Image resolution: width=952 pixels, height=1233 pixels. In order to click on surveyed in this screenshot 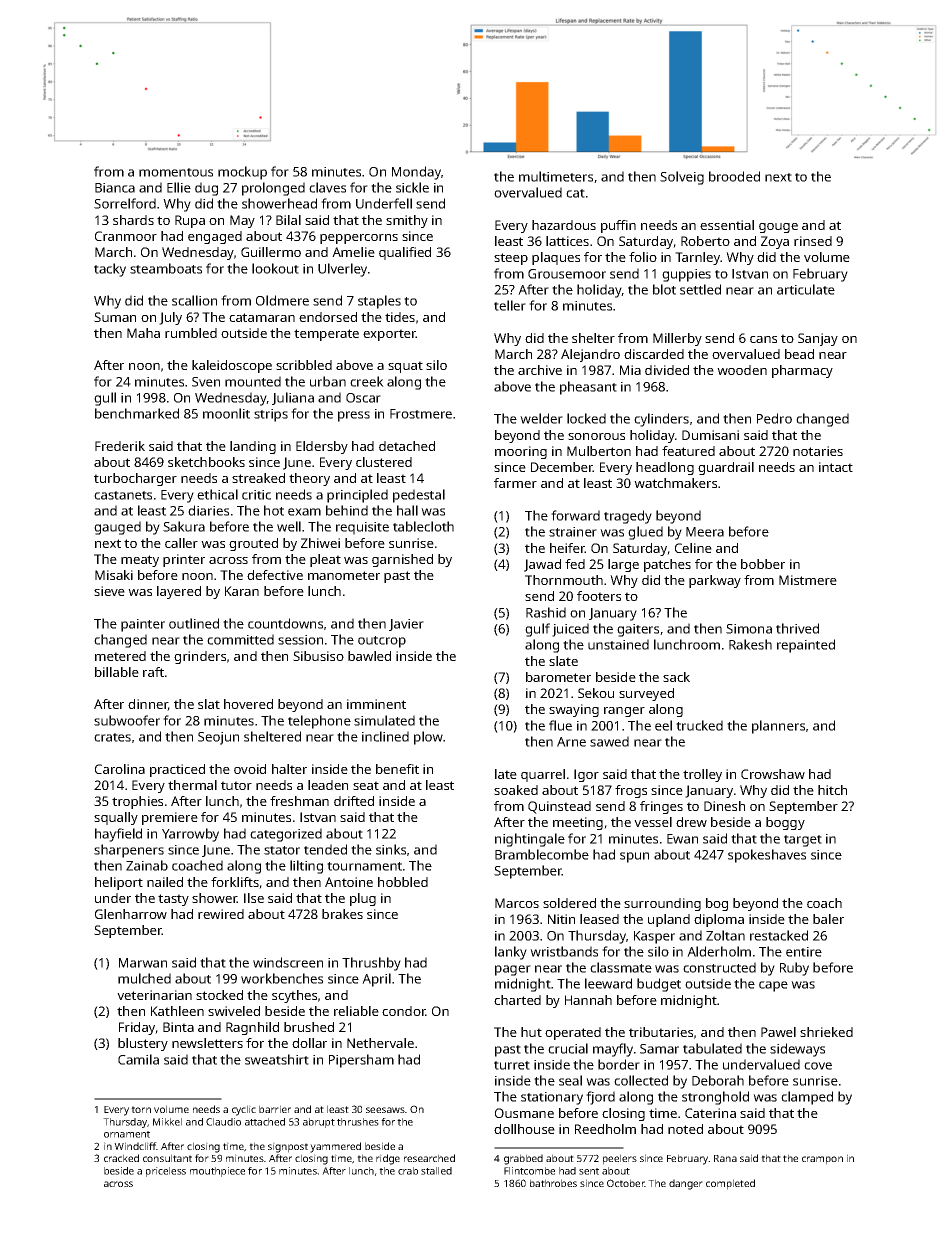, I will do `click(646, 694)`.
